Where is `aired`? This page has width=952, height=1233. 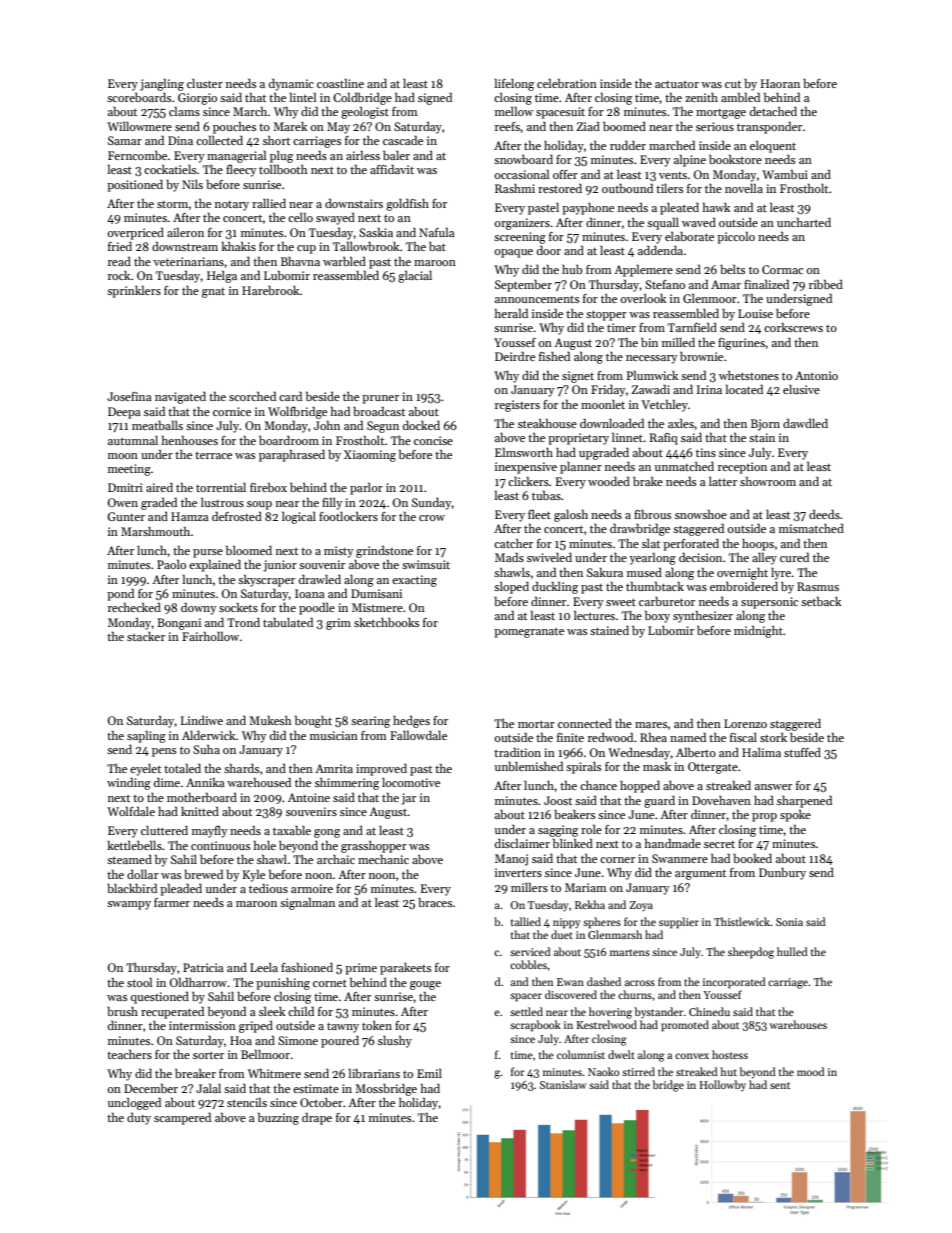
aired is located at coordinates (159, 487).
